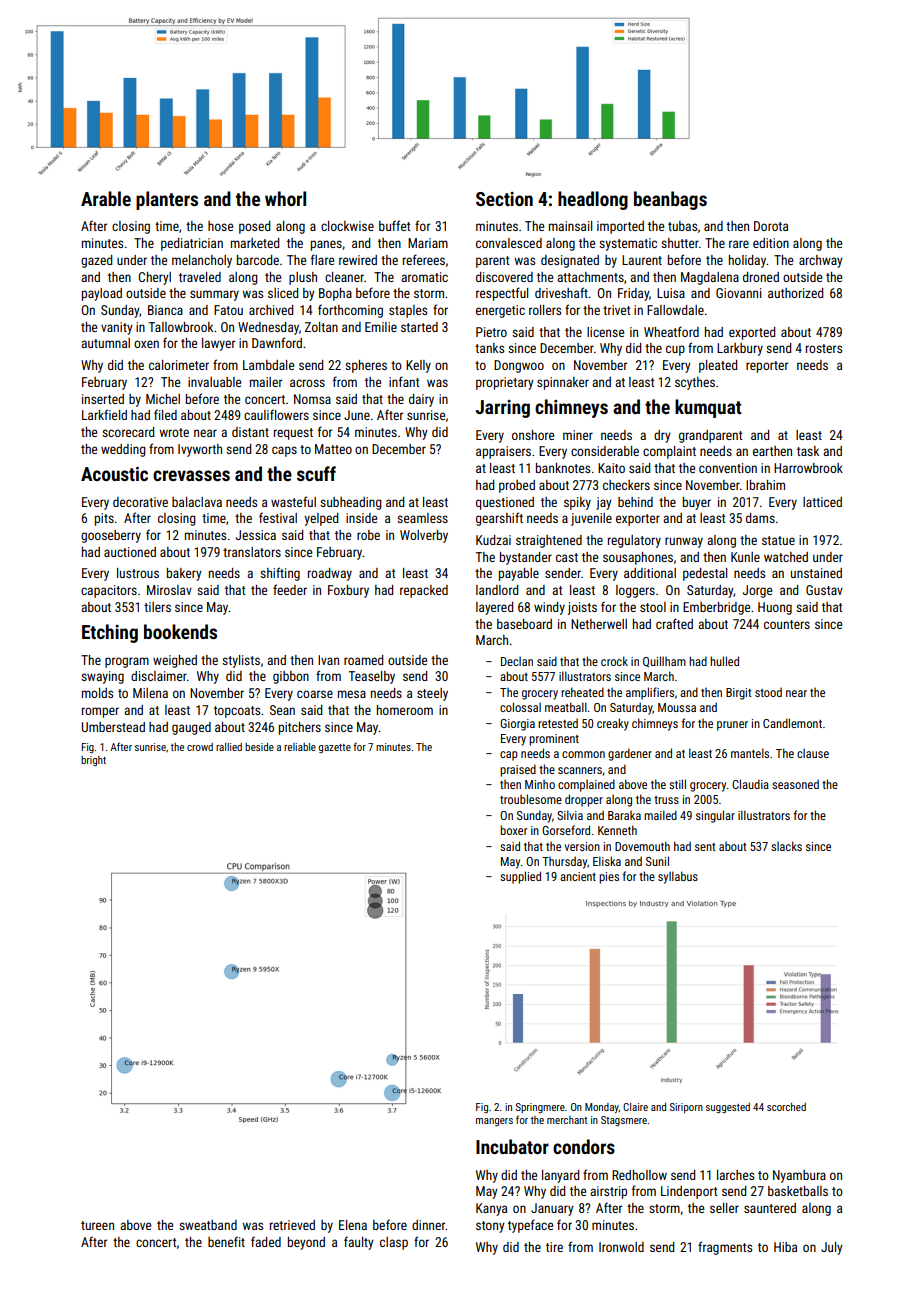  What do you see at coordinates (208, 1225) in the screenshot?
I see `sweatband` at bounding box center [208, 1225].
